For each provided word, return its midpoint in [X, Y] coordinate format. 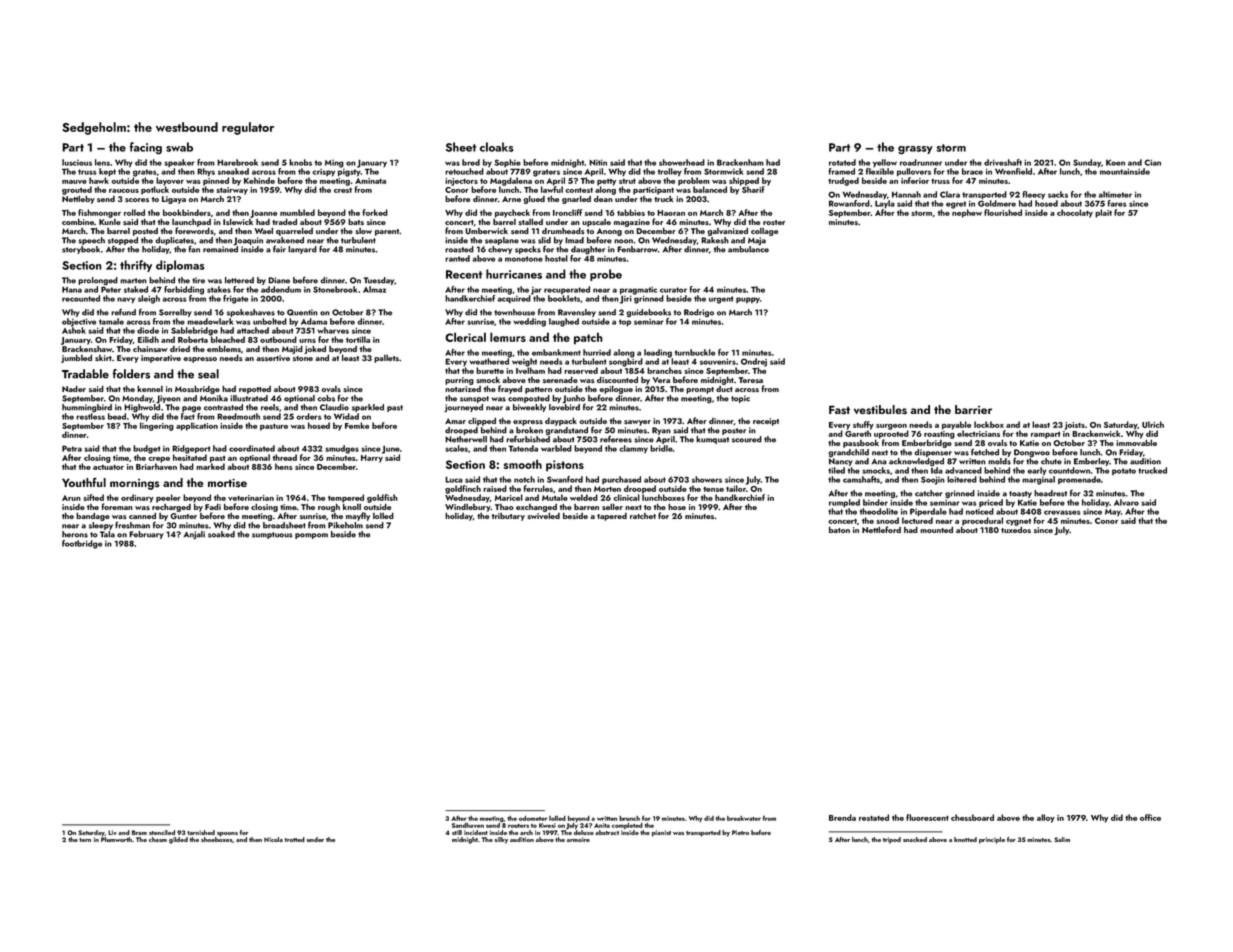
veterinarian [251, 498]
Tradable [85, 374]
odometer [533, 818]
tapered [612, 517]
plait [1103, 213]
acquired [514, 299]
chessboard [972, 817]
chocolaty [1075, 213]
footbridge [82, 544]
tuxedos [1016, 529]
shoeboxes [216, 839]
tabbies [631, 212]
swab [179, 147]
